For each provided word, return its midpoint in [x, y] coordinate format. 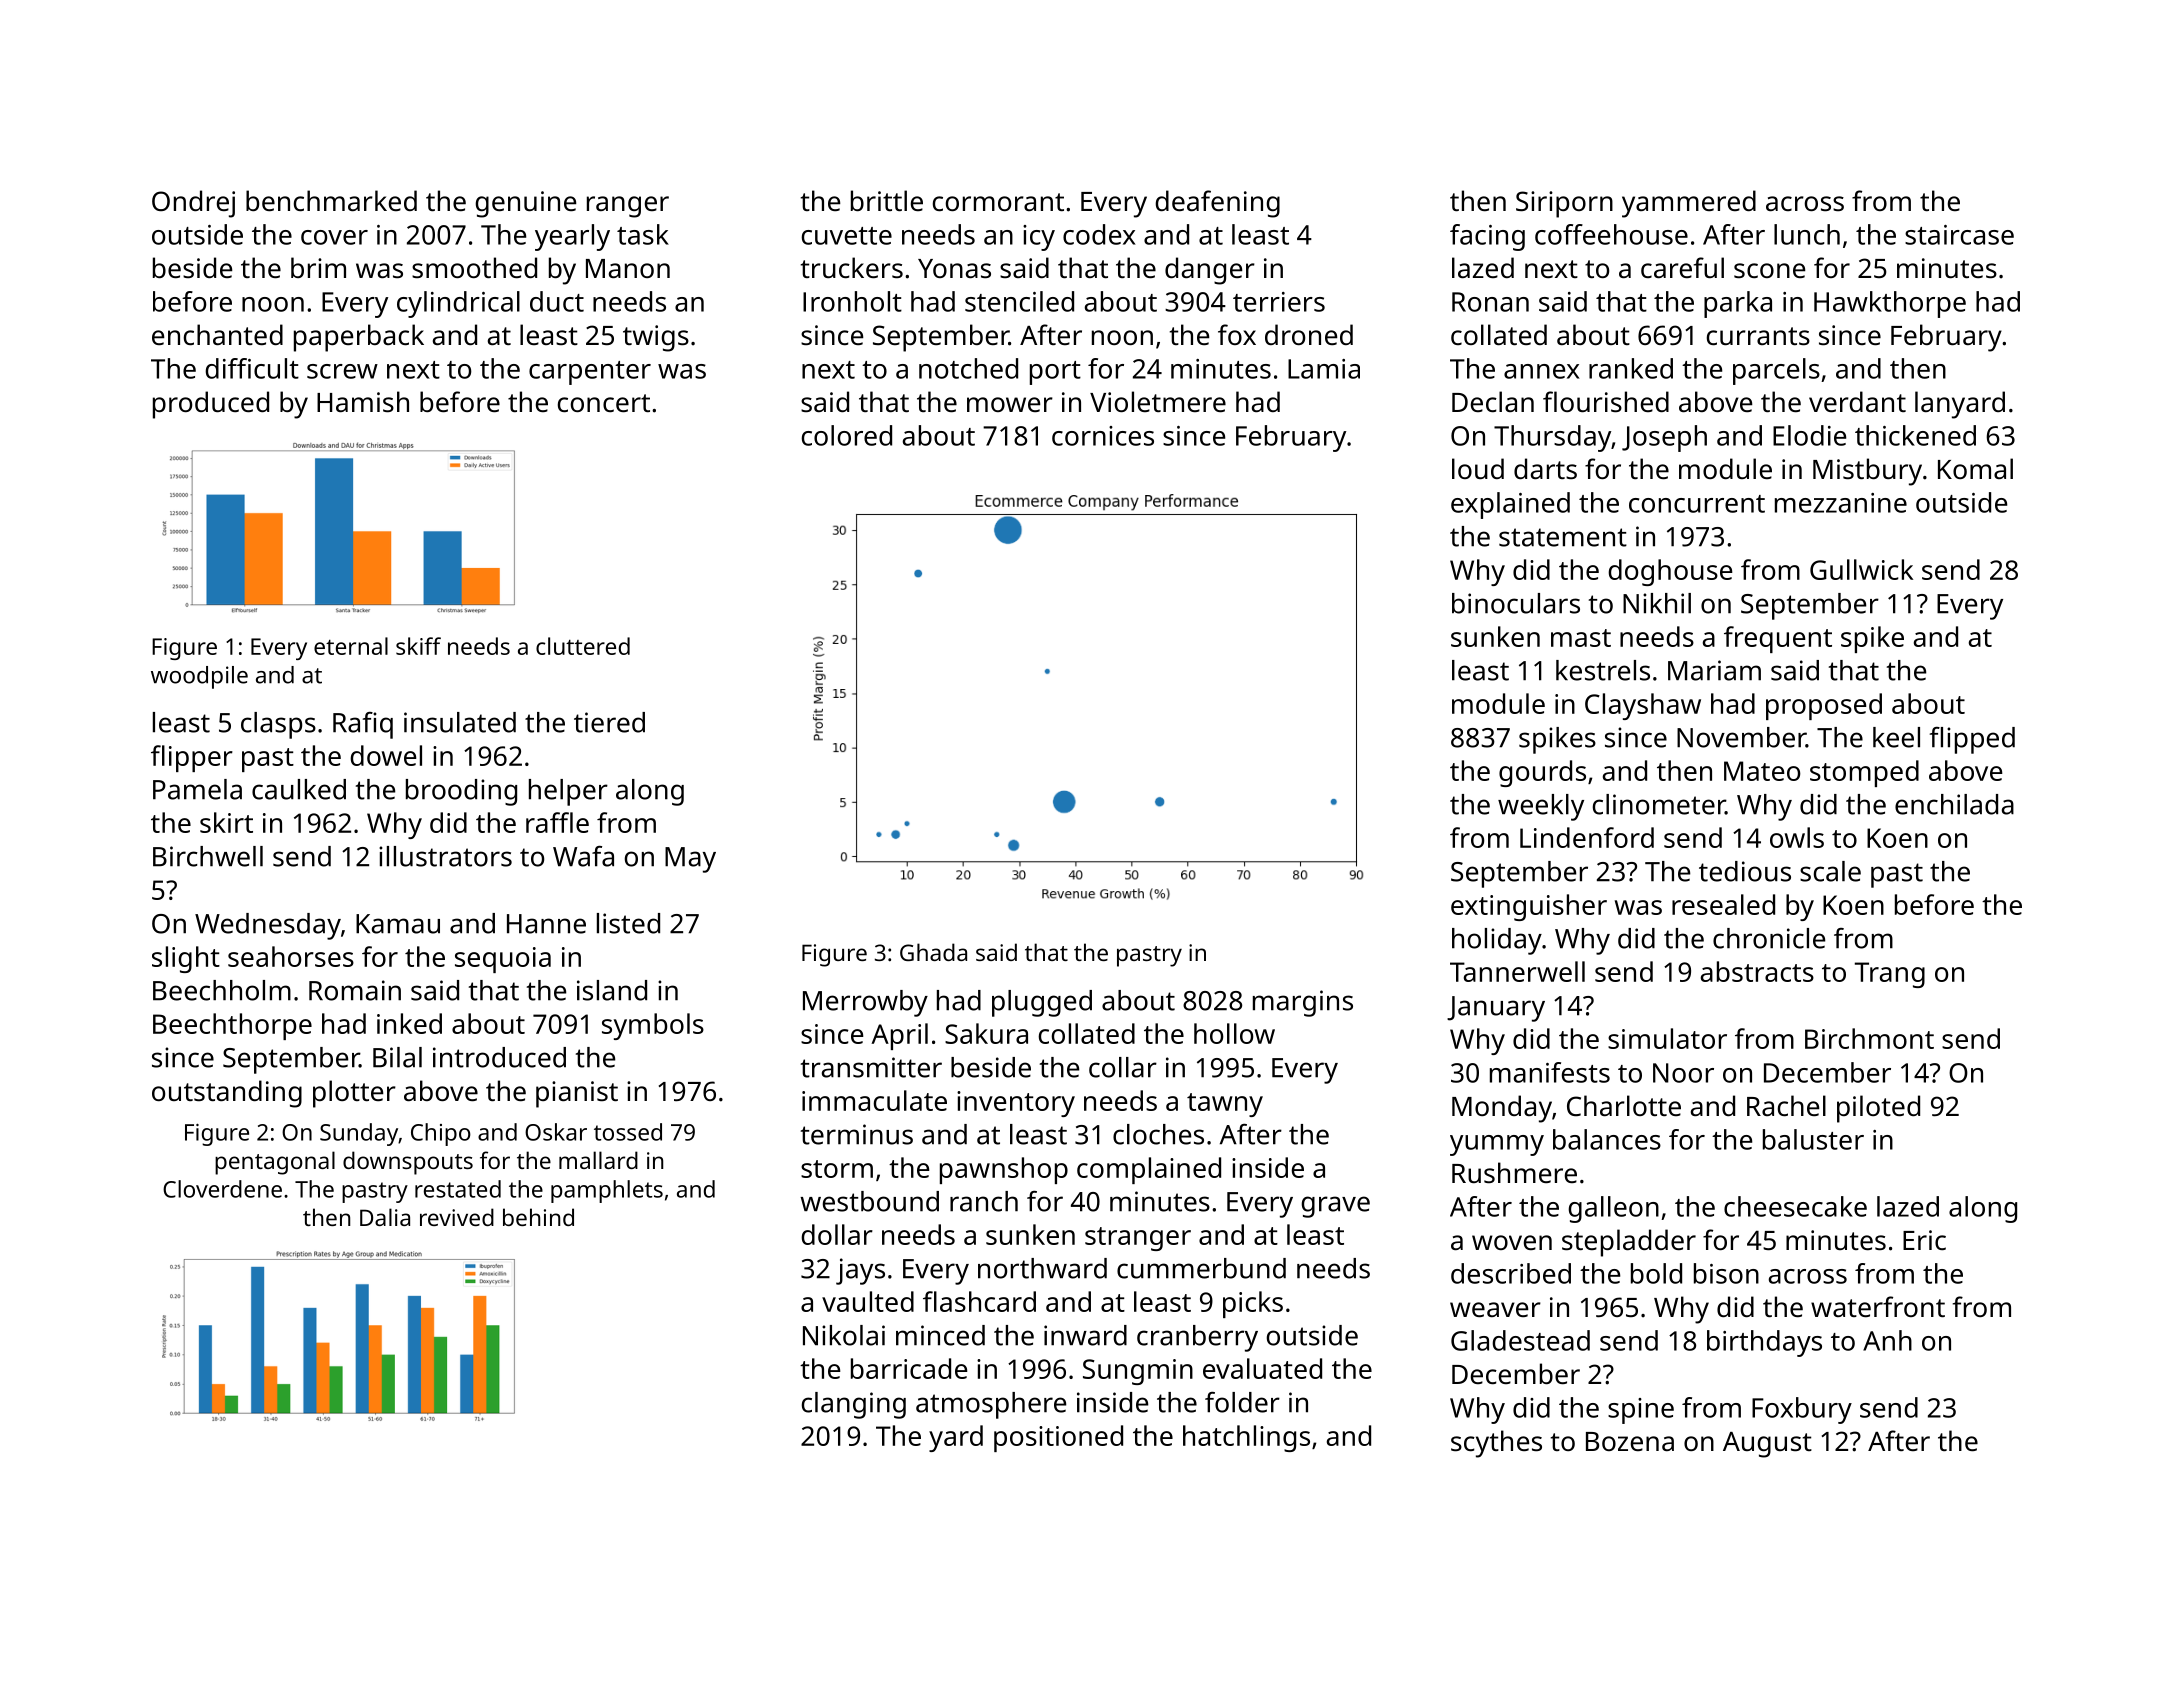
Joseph [1664, 438]
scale [1830, 871]
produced [211, 405]
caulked [299, 789]
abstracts [1757, 971]
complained [1149, 1170]
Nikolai [844, 1335]
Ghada [933, 952]
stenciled [1019, 301]
